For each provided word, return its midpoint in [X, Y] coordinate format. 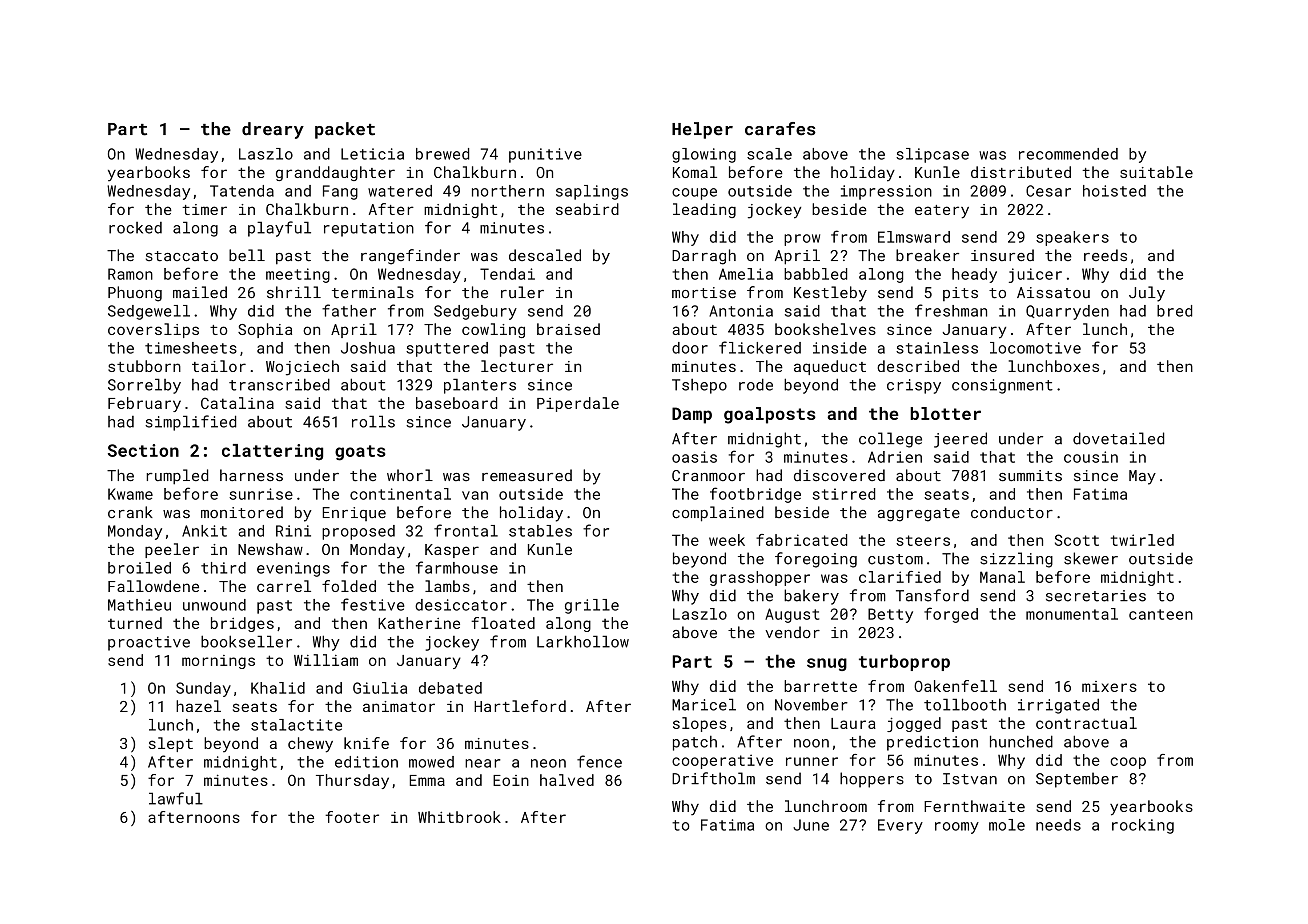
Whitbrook [459, 817]
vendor [792, 632]
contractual [1086, 723]
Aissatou [1053, 293]
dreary [273, 130]
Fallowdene [153, 586]
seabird [587, 209]
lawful [176, 798]
